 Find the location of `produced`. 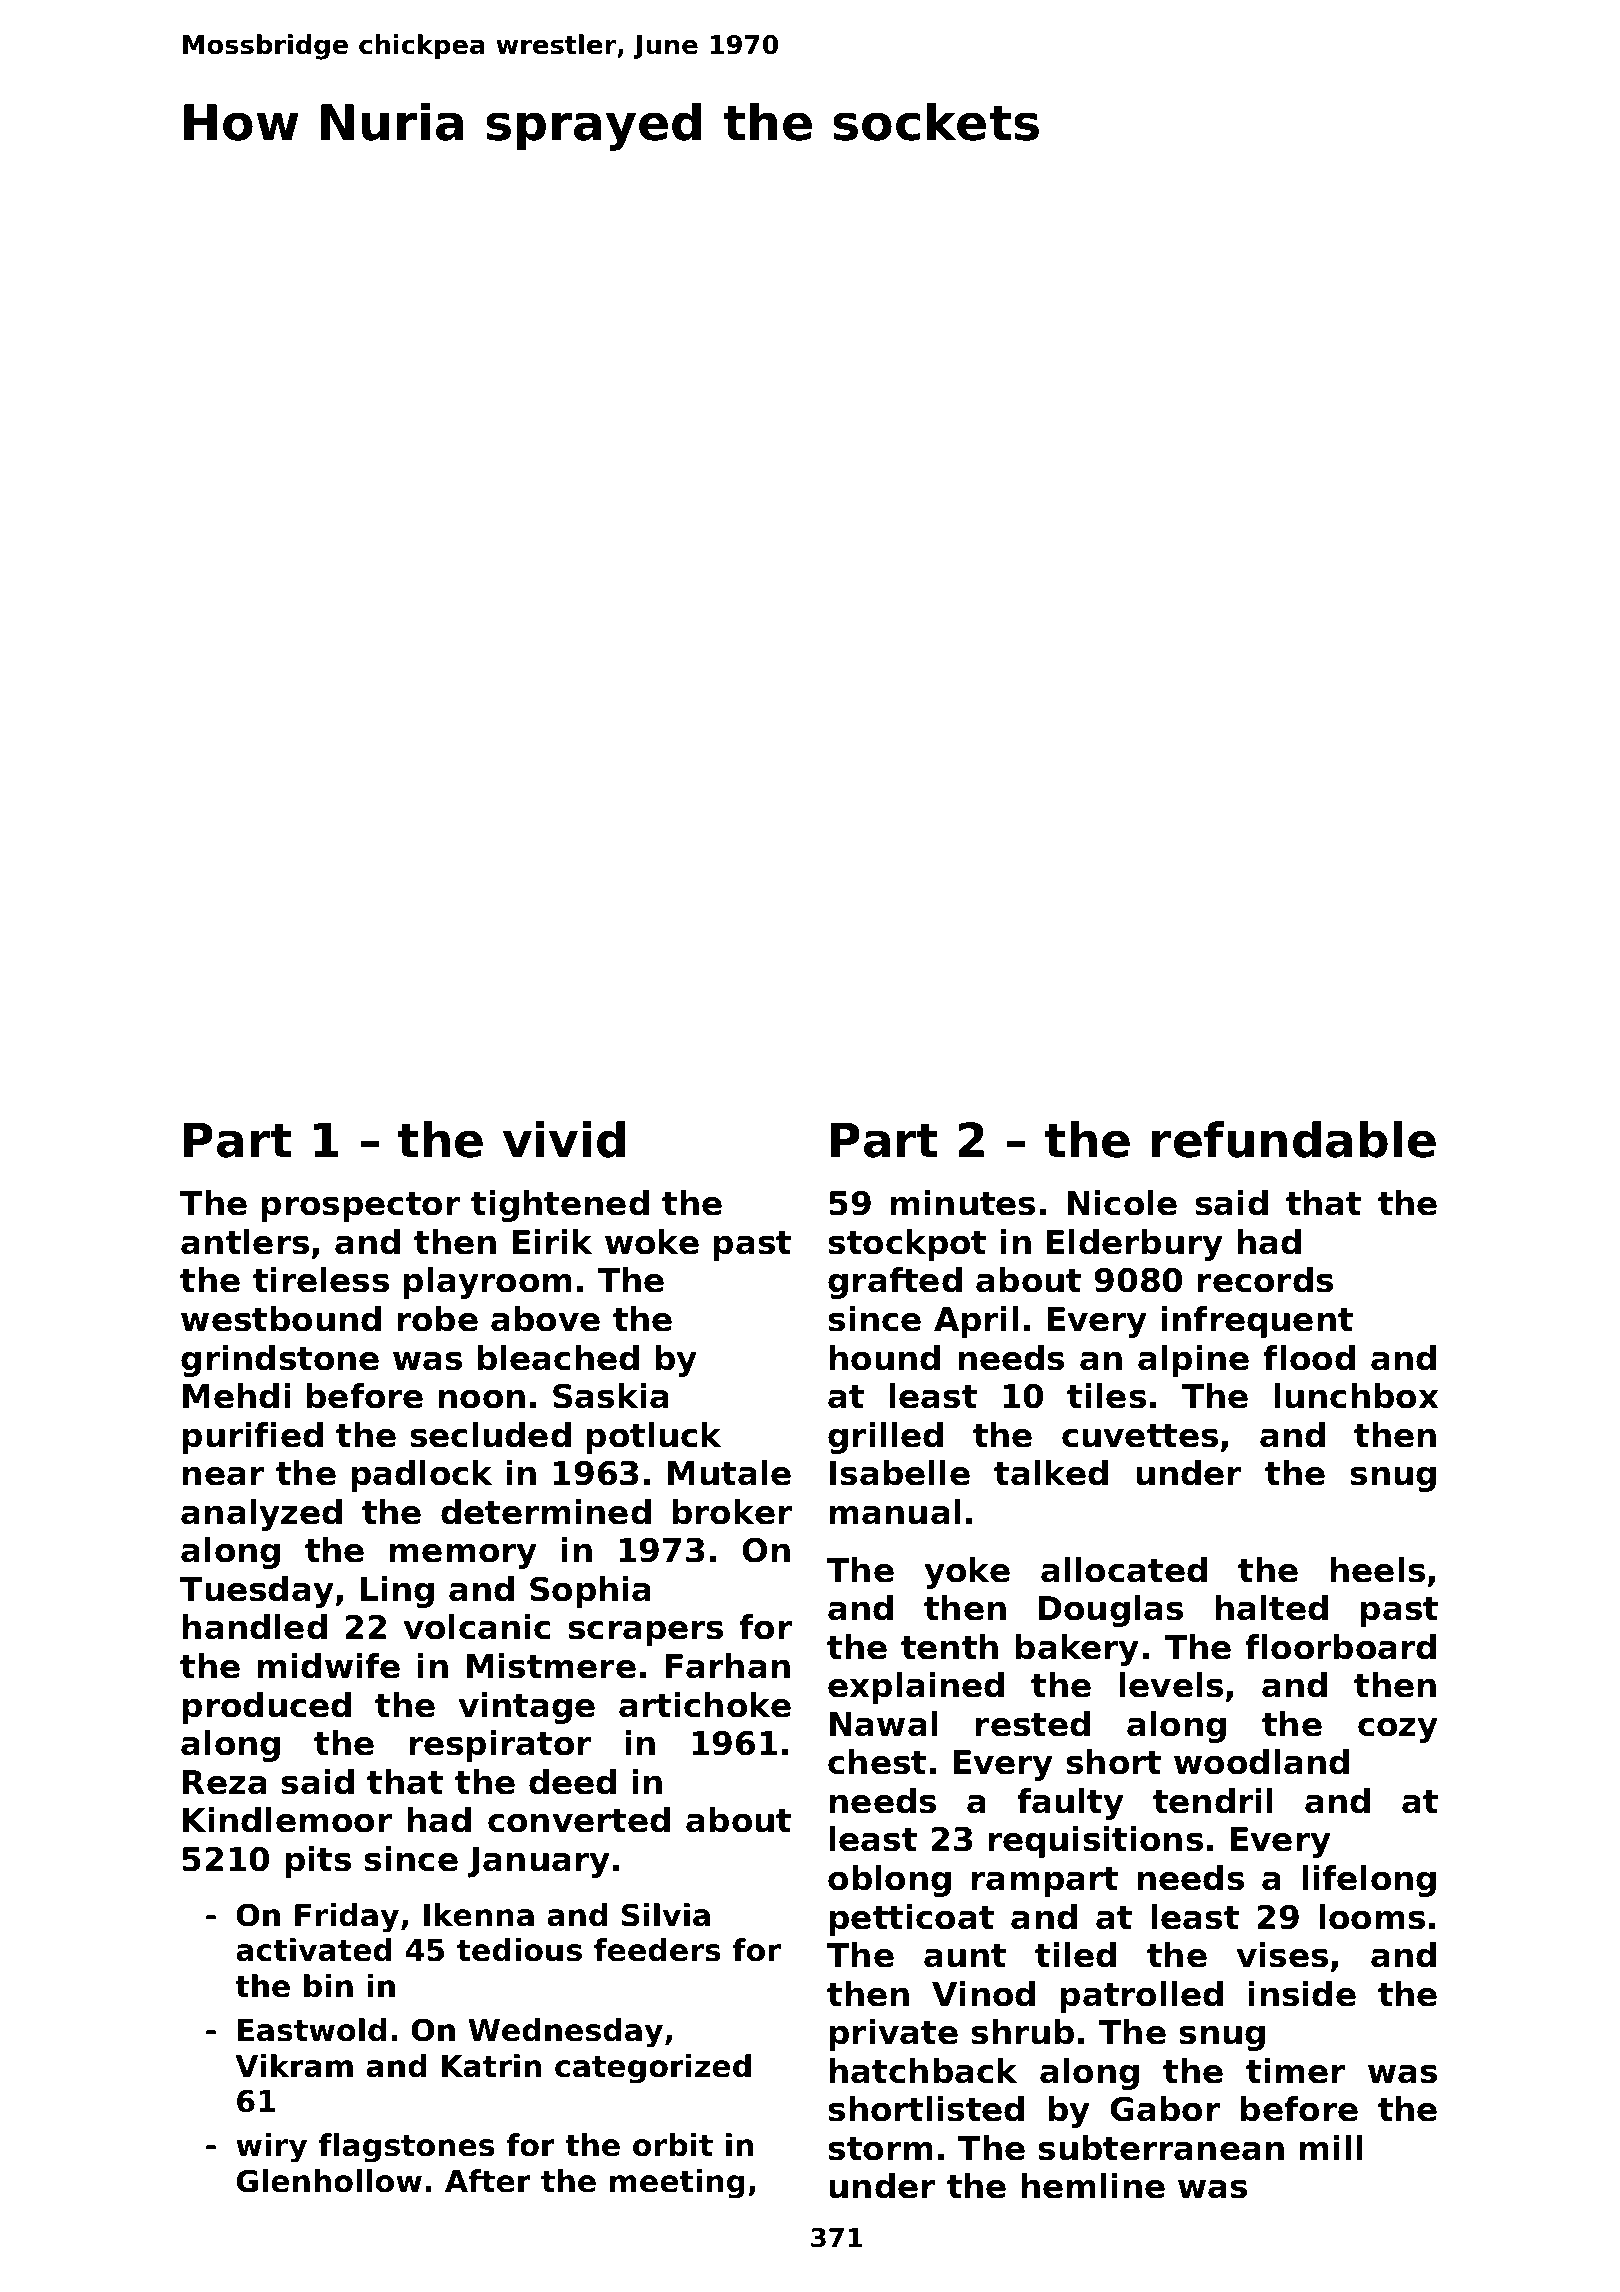

produced is located at coordinates (266, 1708).
